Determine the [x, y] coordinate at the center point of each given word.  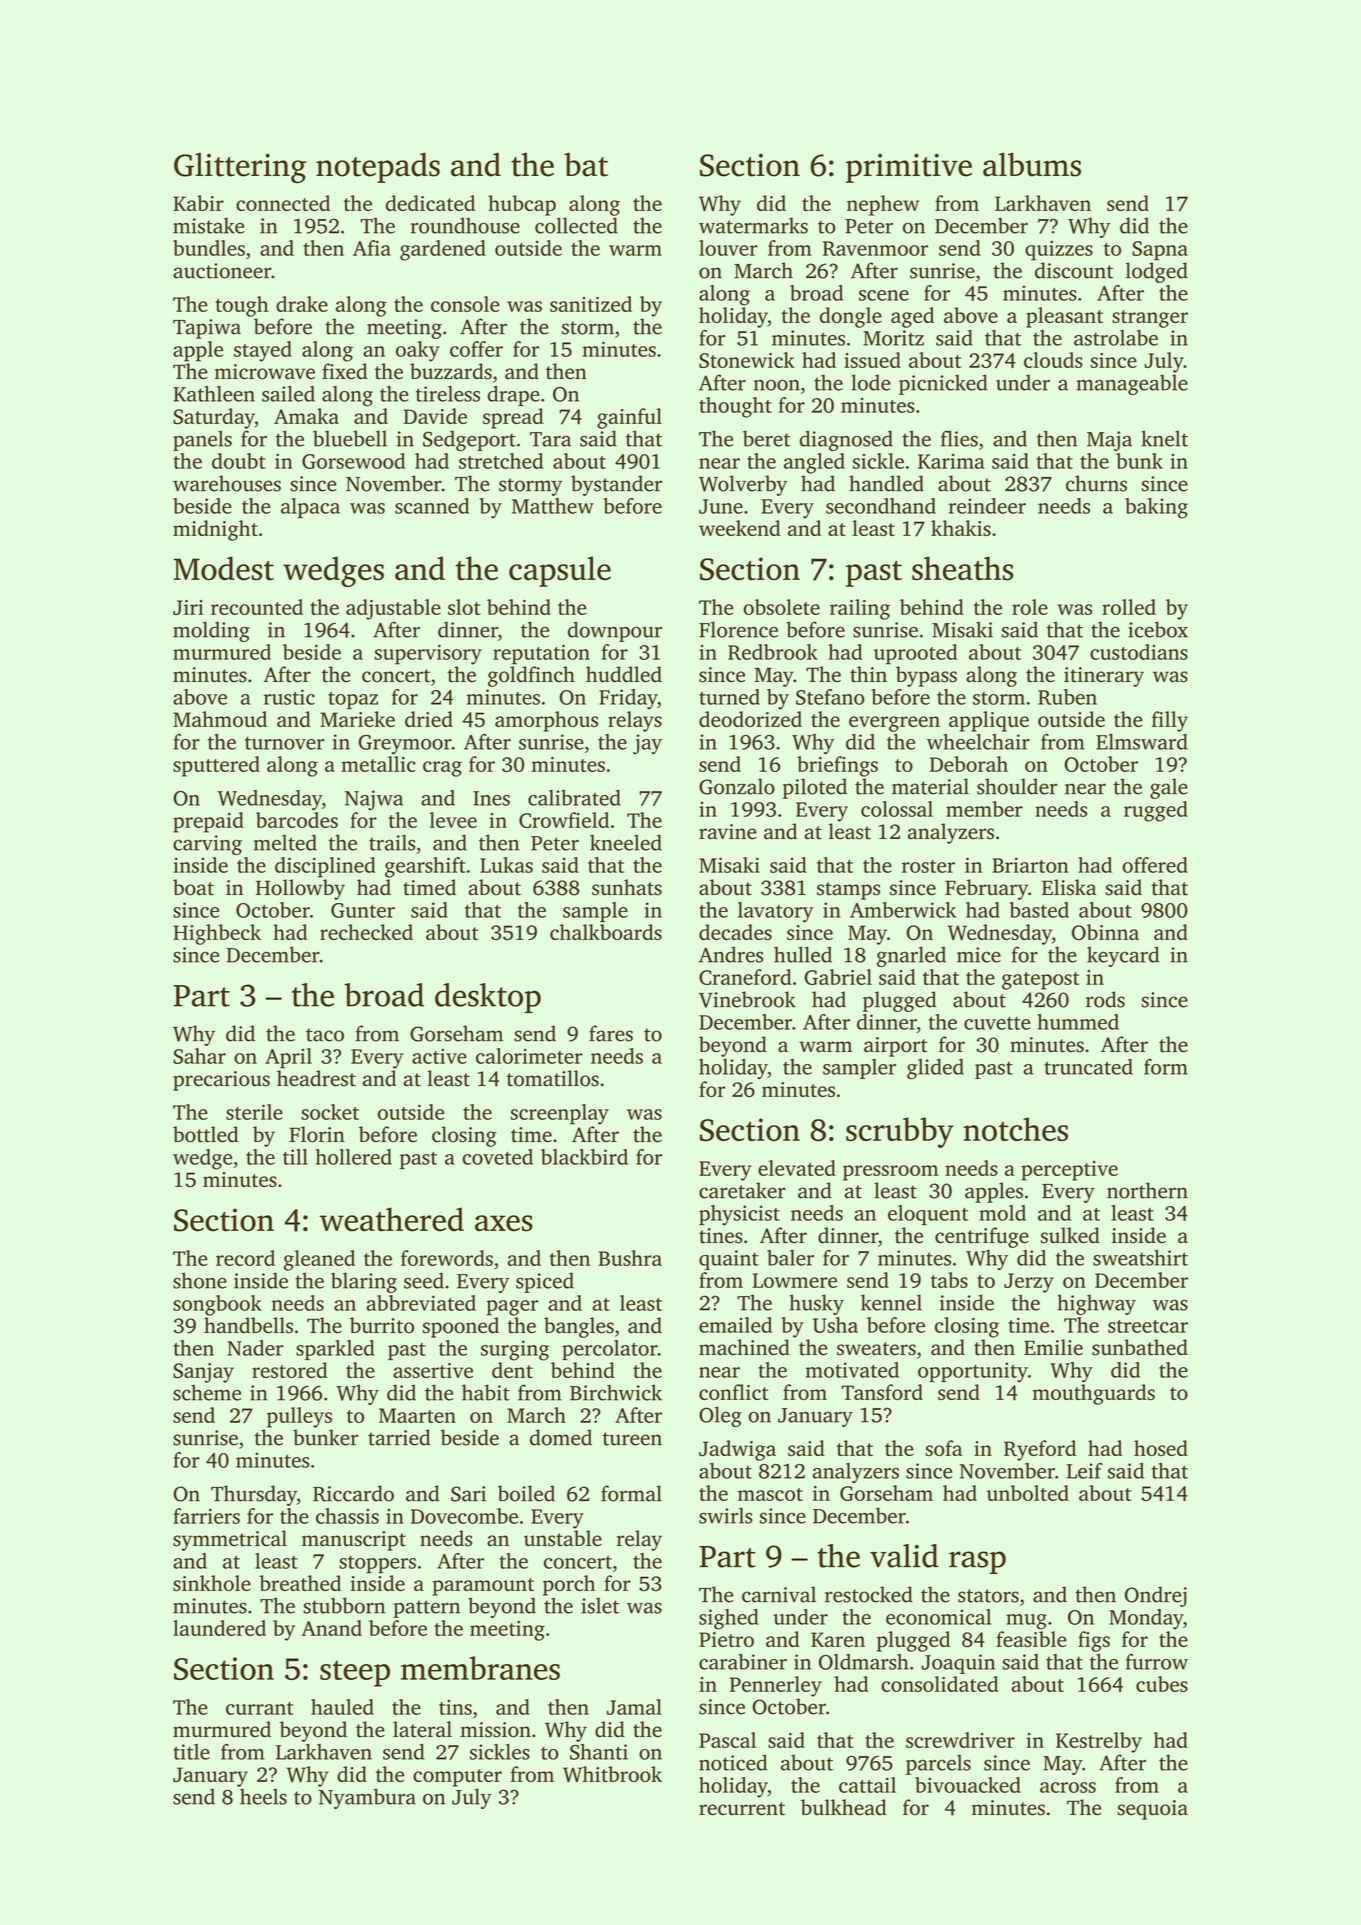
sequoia [1153, 1810]
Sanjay [203, 1373]
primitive [909, 168]
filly [1170, 721]
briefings [837, 766]
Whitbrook [612, 1774]
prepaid [208, 822]
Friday [628, 699]
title [191, 1752]
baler [790, 1258]
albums [1032, 164]
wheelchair [978, 742]
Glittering [240, 168]
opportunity [973, 1372]
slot [464, 607]
